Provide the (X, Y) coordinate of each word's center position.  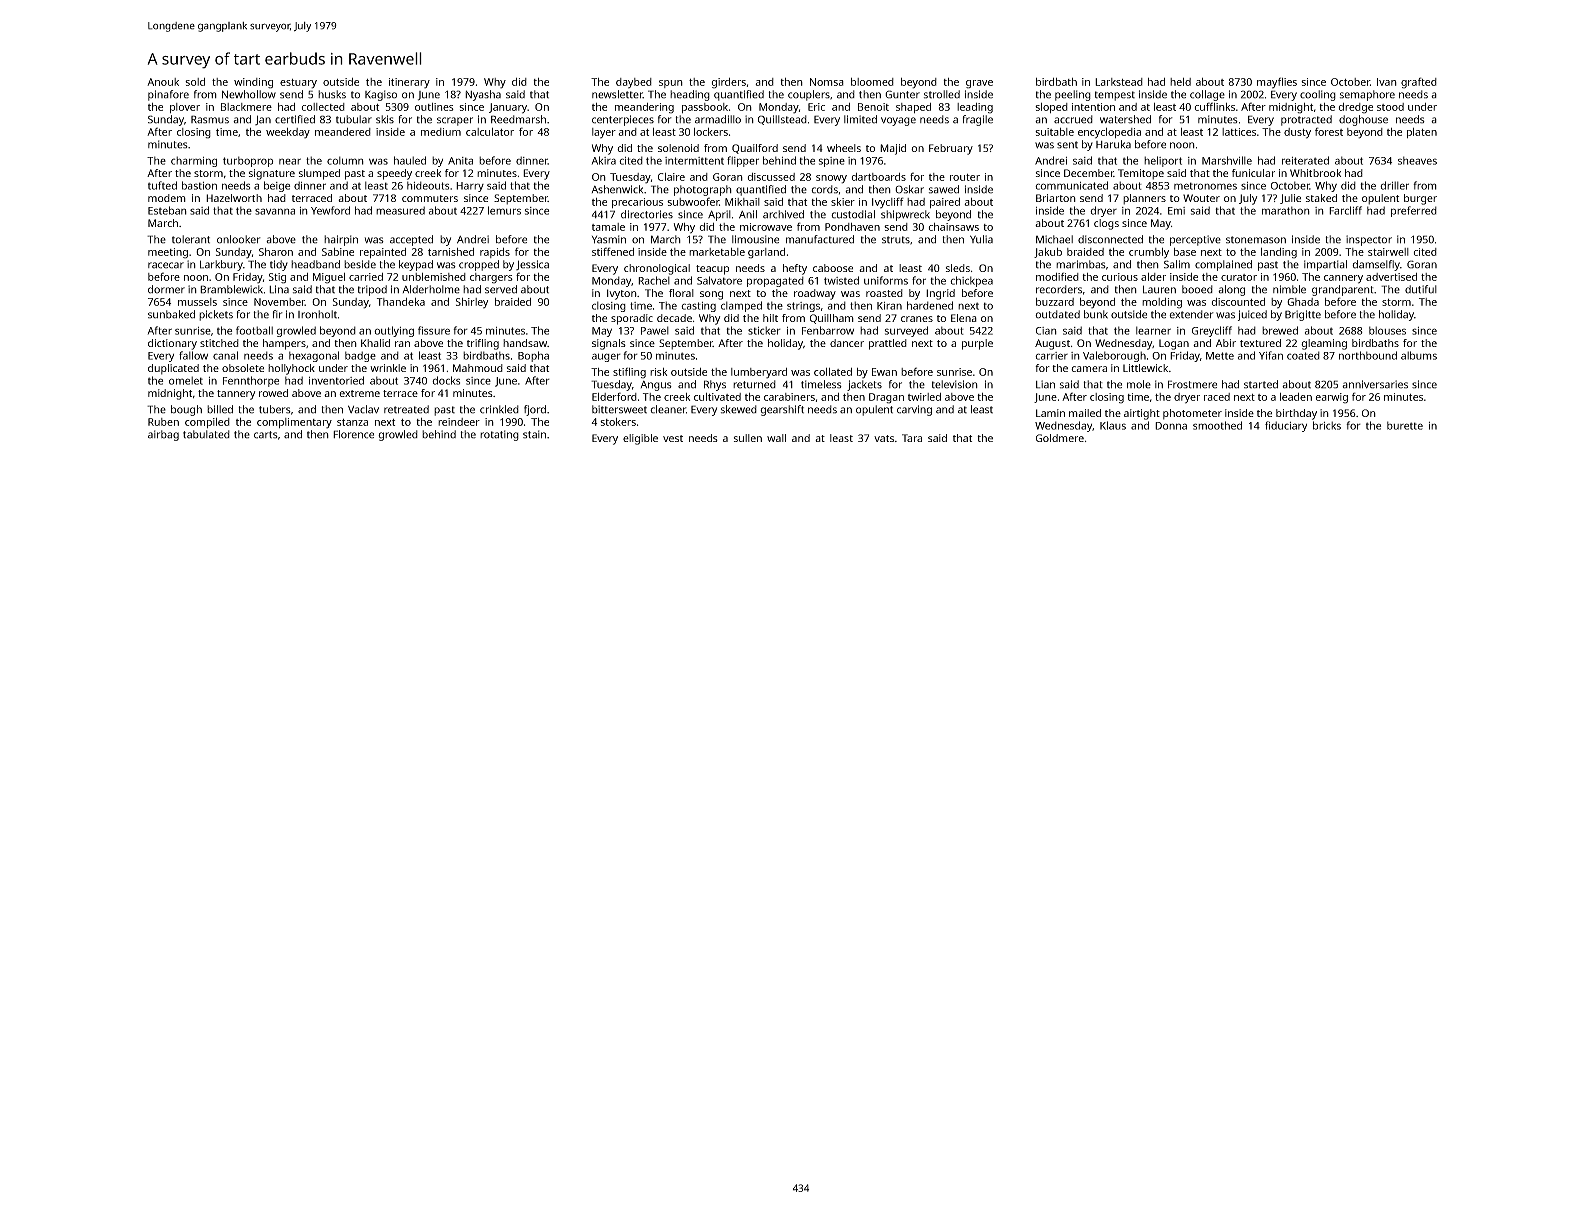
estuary (298, 84)
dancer (847, 343)
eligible (640, 439)
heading (690, 95)
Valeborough (1114, 356)
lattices (1239, 132)
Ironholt (317, 314)
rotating (499, 435)
